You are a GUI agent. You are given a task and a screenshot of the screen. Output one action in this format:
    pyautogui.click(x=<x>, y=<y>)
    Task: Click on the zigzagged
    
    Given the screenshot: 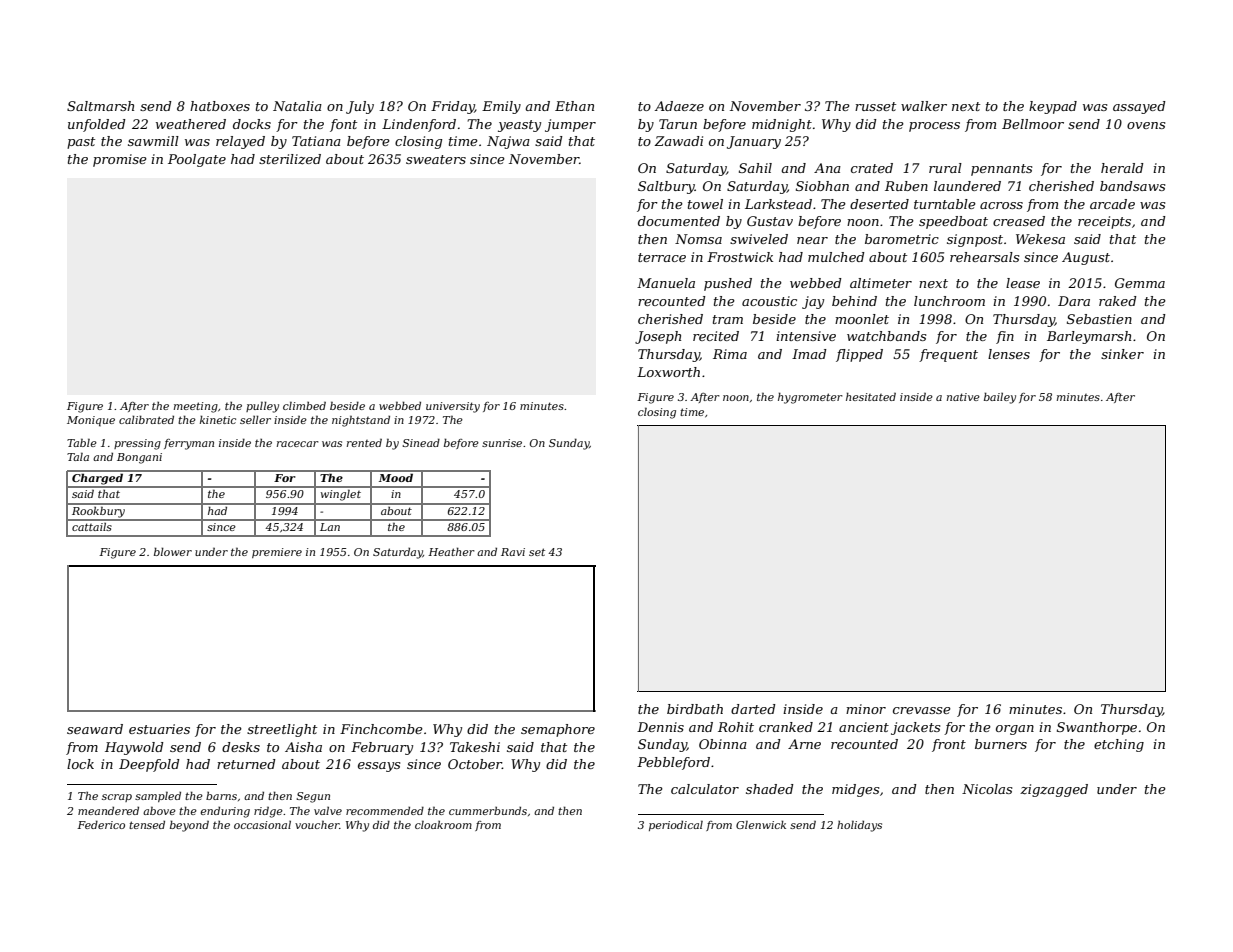 What is the action you would take?
    pyautogui.click(x=1054, y=790)
